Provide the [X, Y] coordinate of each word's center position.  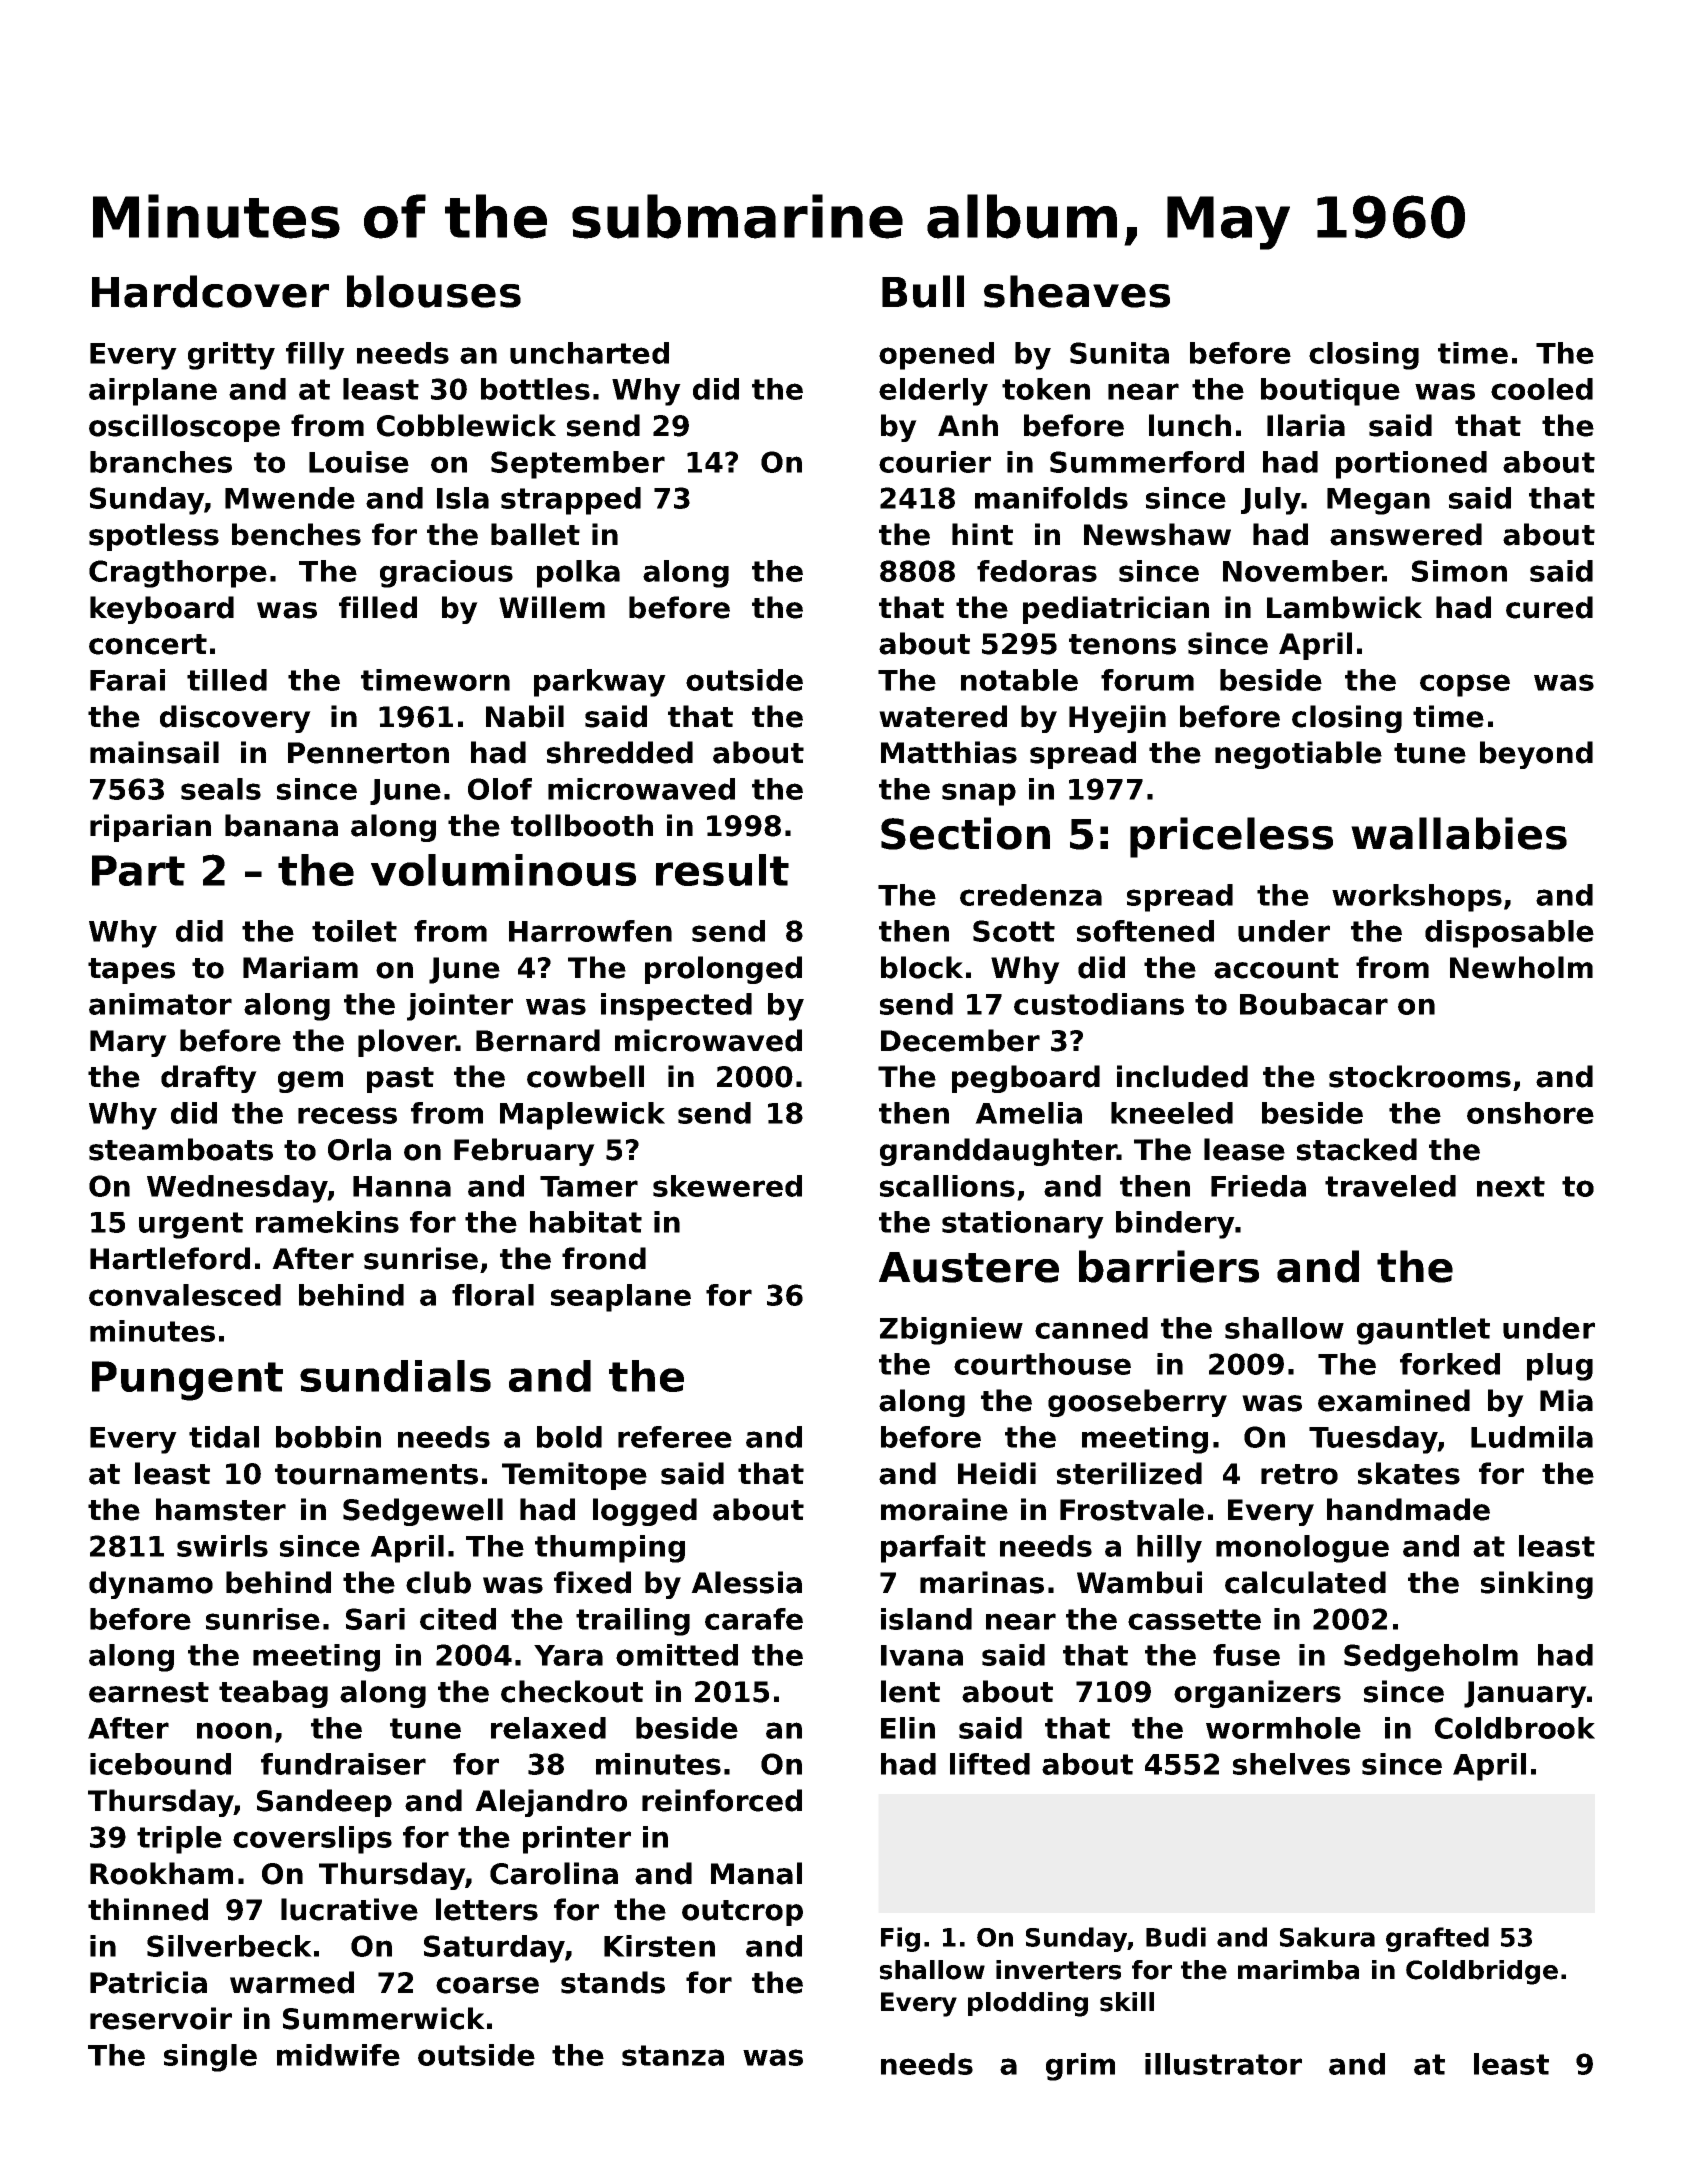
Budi [1176, 1937]
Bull [923, 291]
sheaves [1077, 291]
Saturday [494, 1949]
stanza [673, 2055]
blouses [434, 291]
